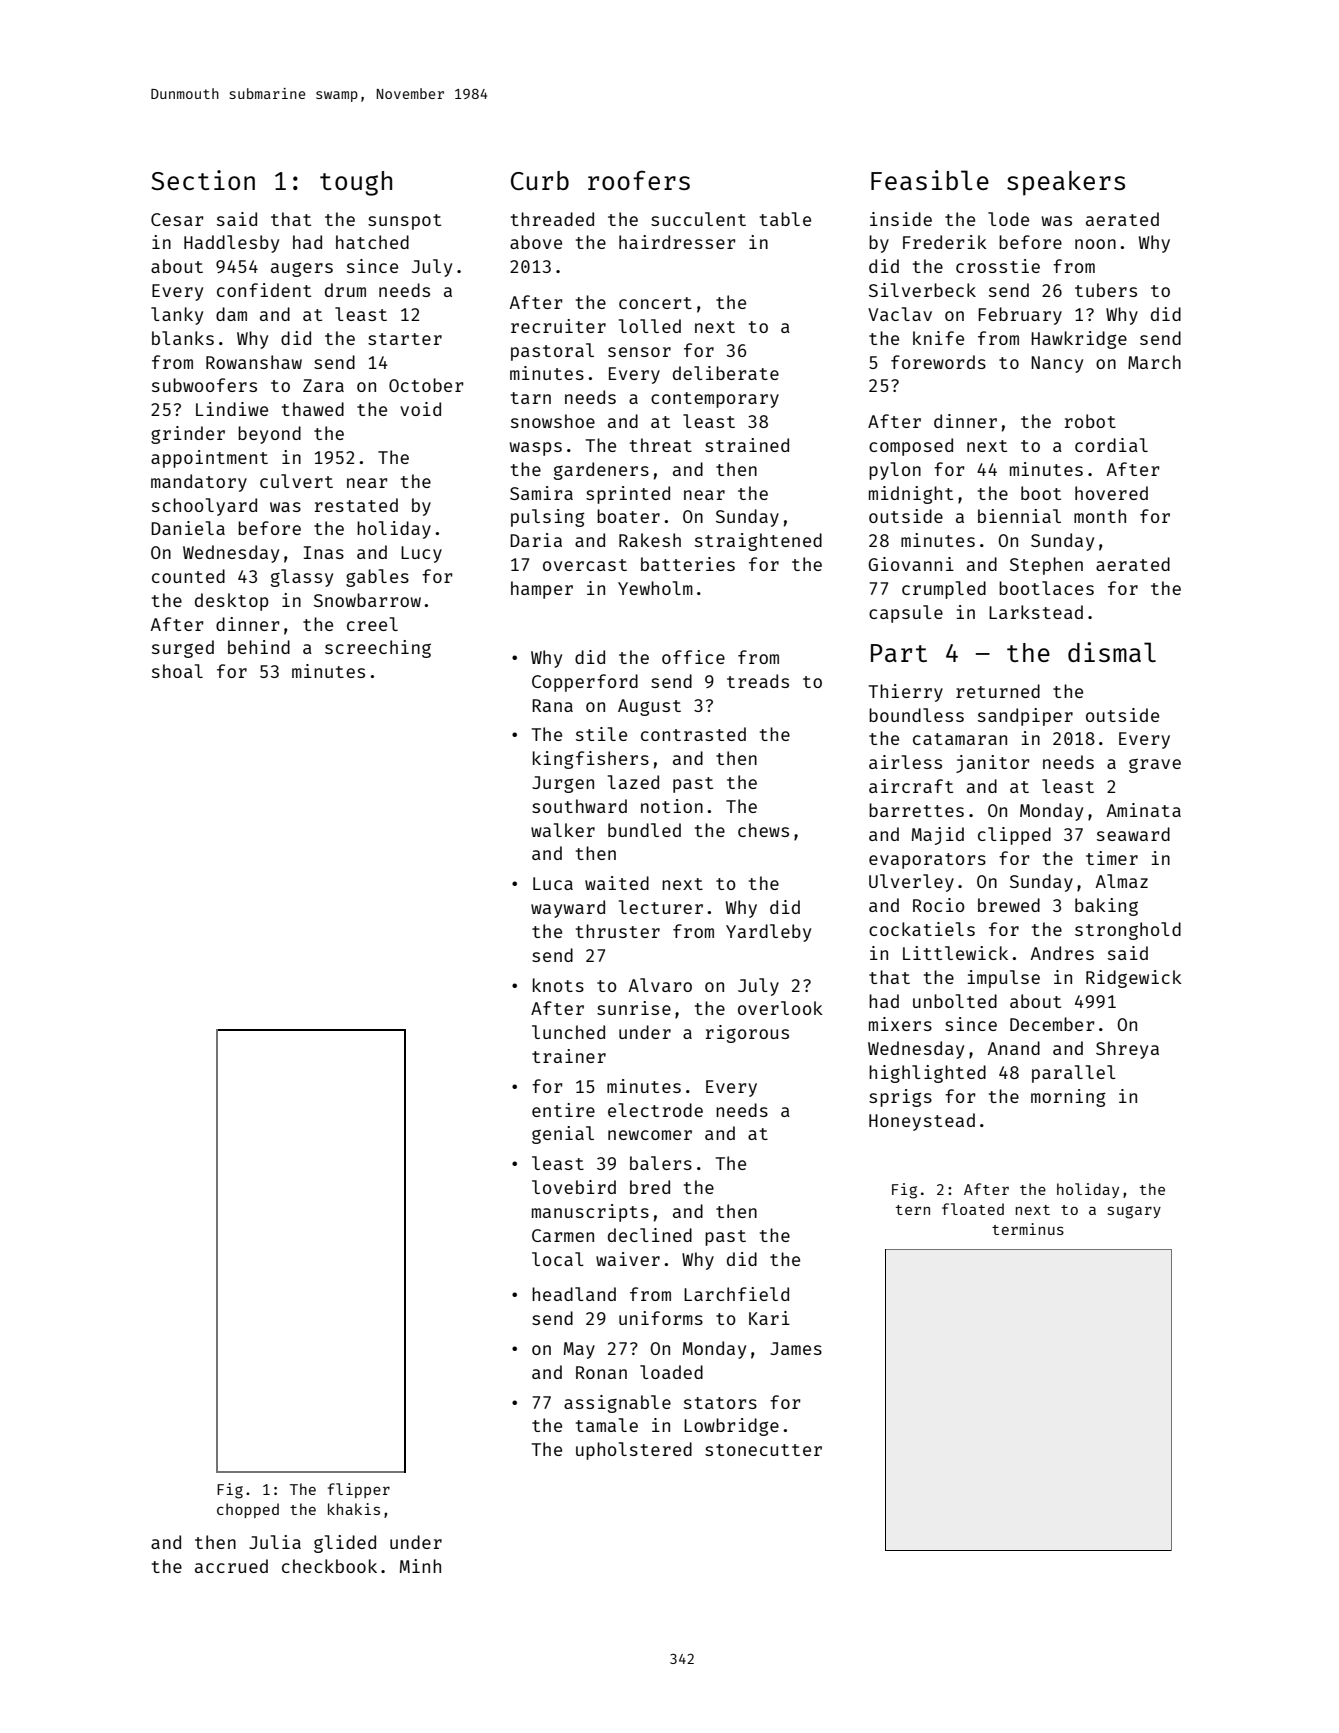 The height and width of the image is (1733, 1339). I want to click on above, so click(536, 242).
